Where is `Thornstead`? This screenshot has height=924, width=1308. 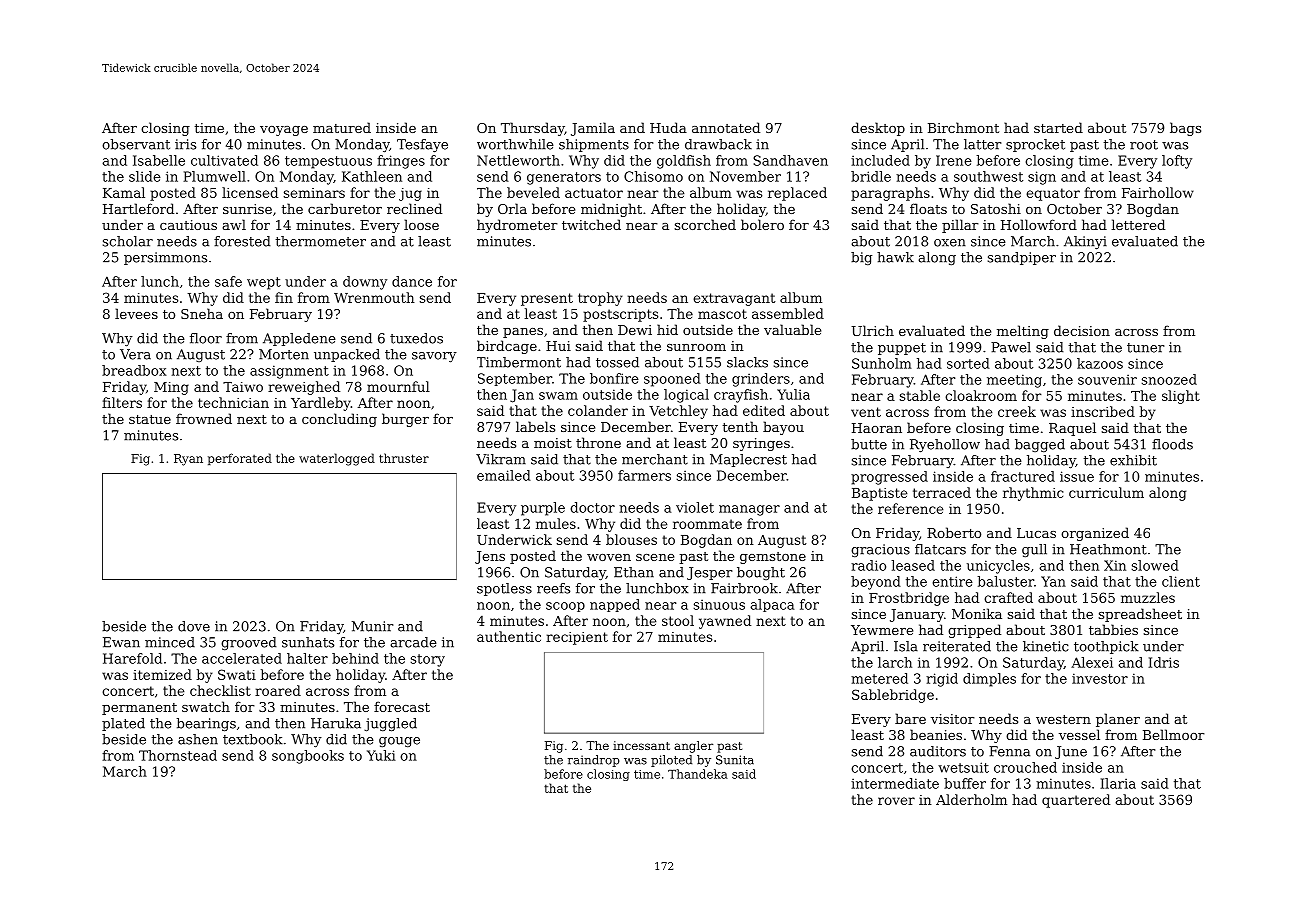
Thornstead is located at coordinates (178, 755).
